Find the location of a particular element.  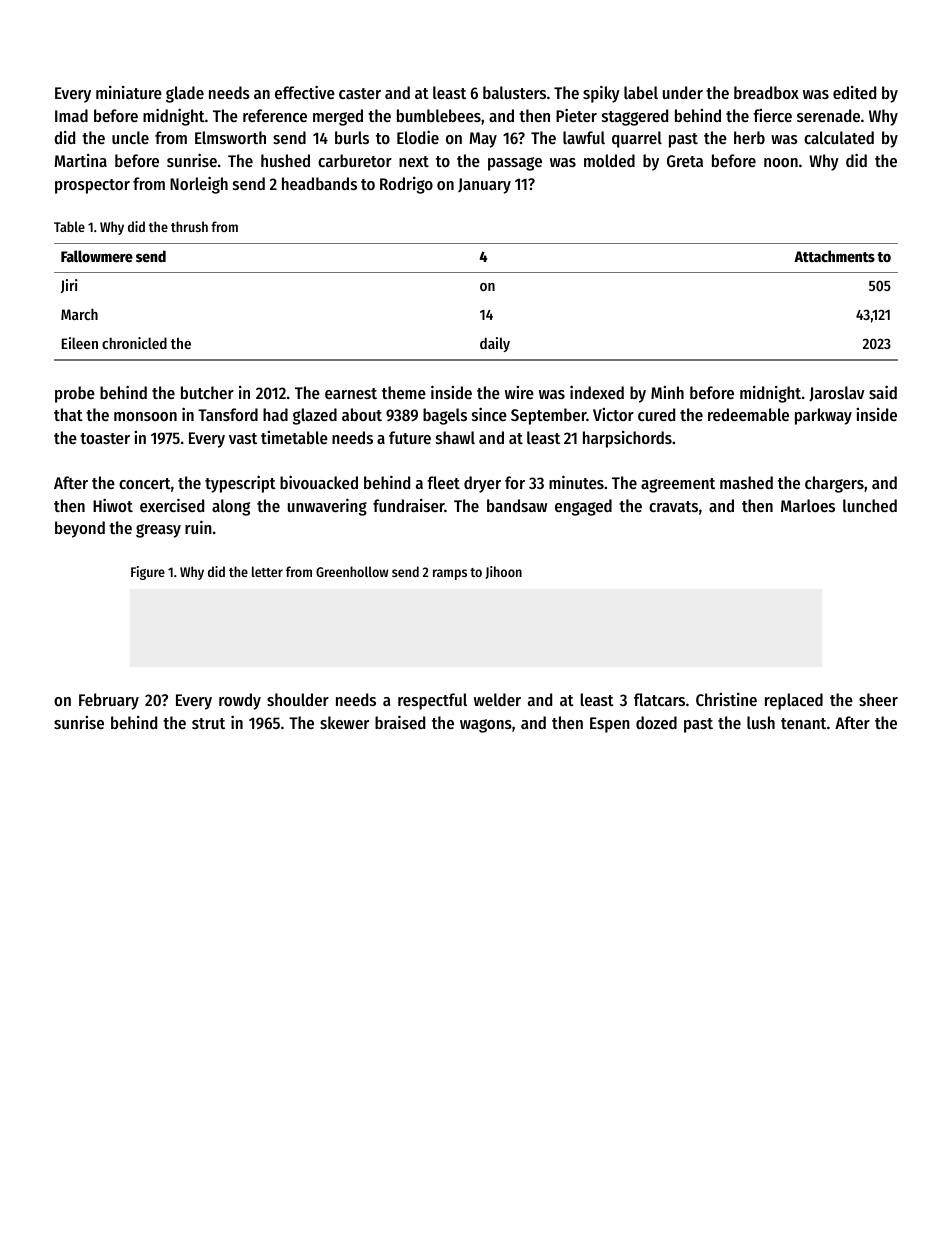

bagels is located at coordinates (445, 416).
